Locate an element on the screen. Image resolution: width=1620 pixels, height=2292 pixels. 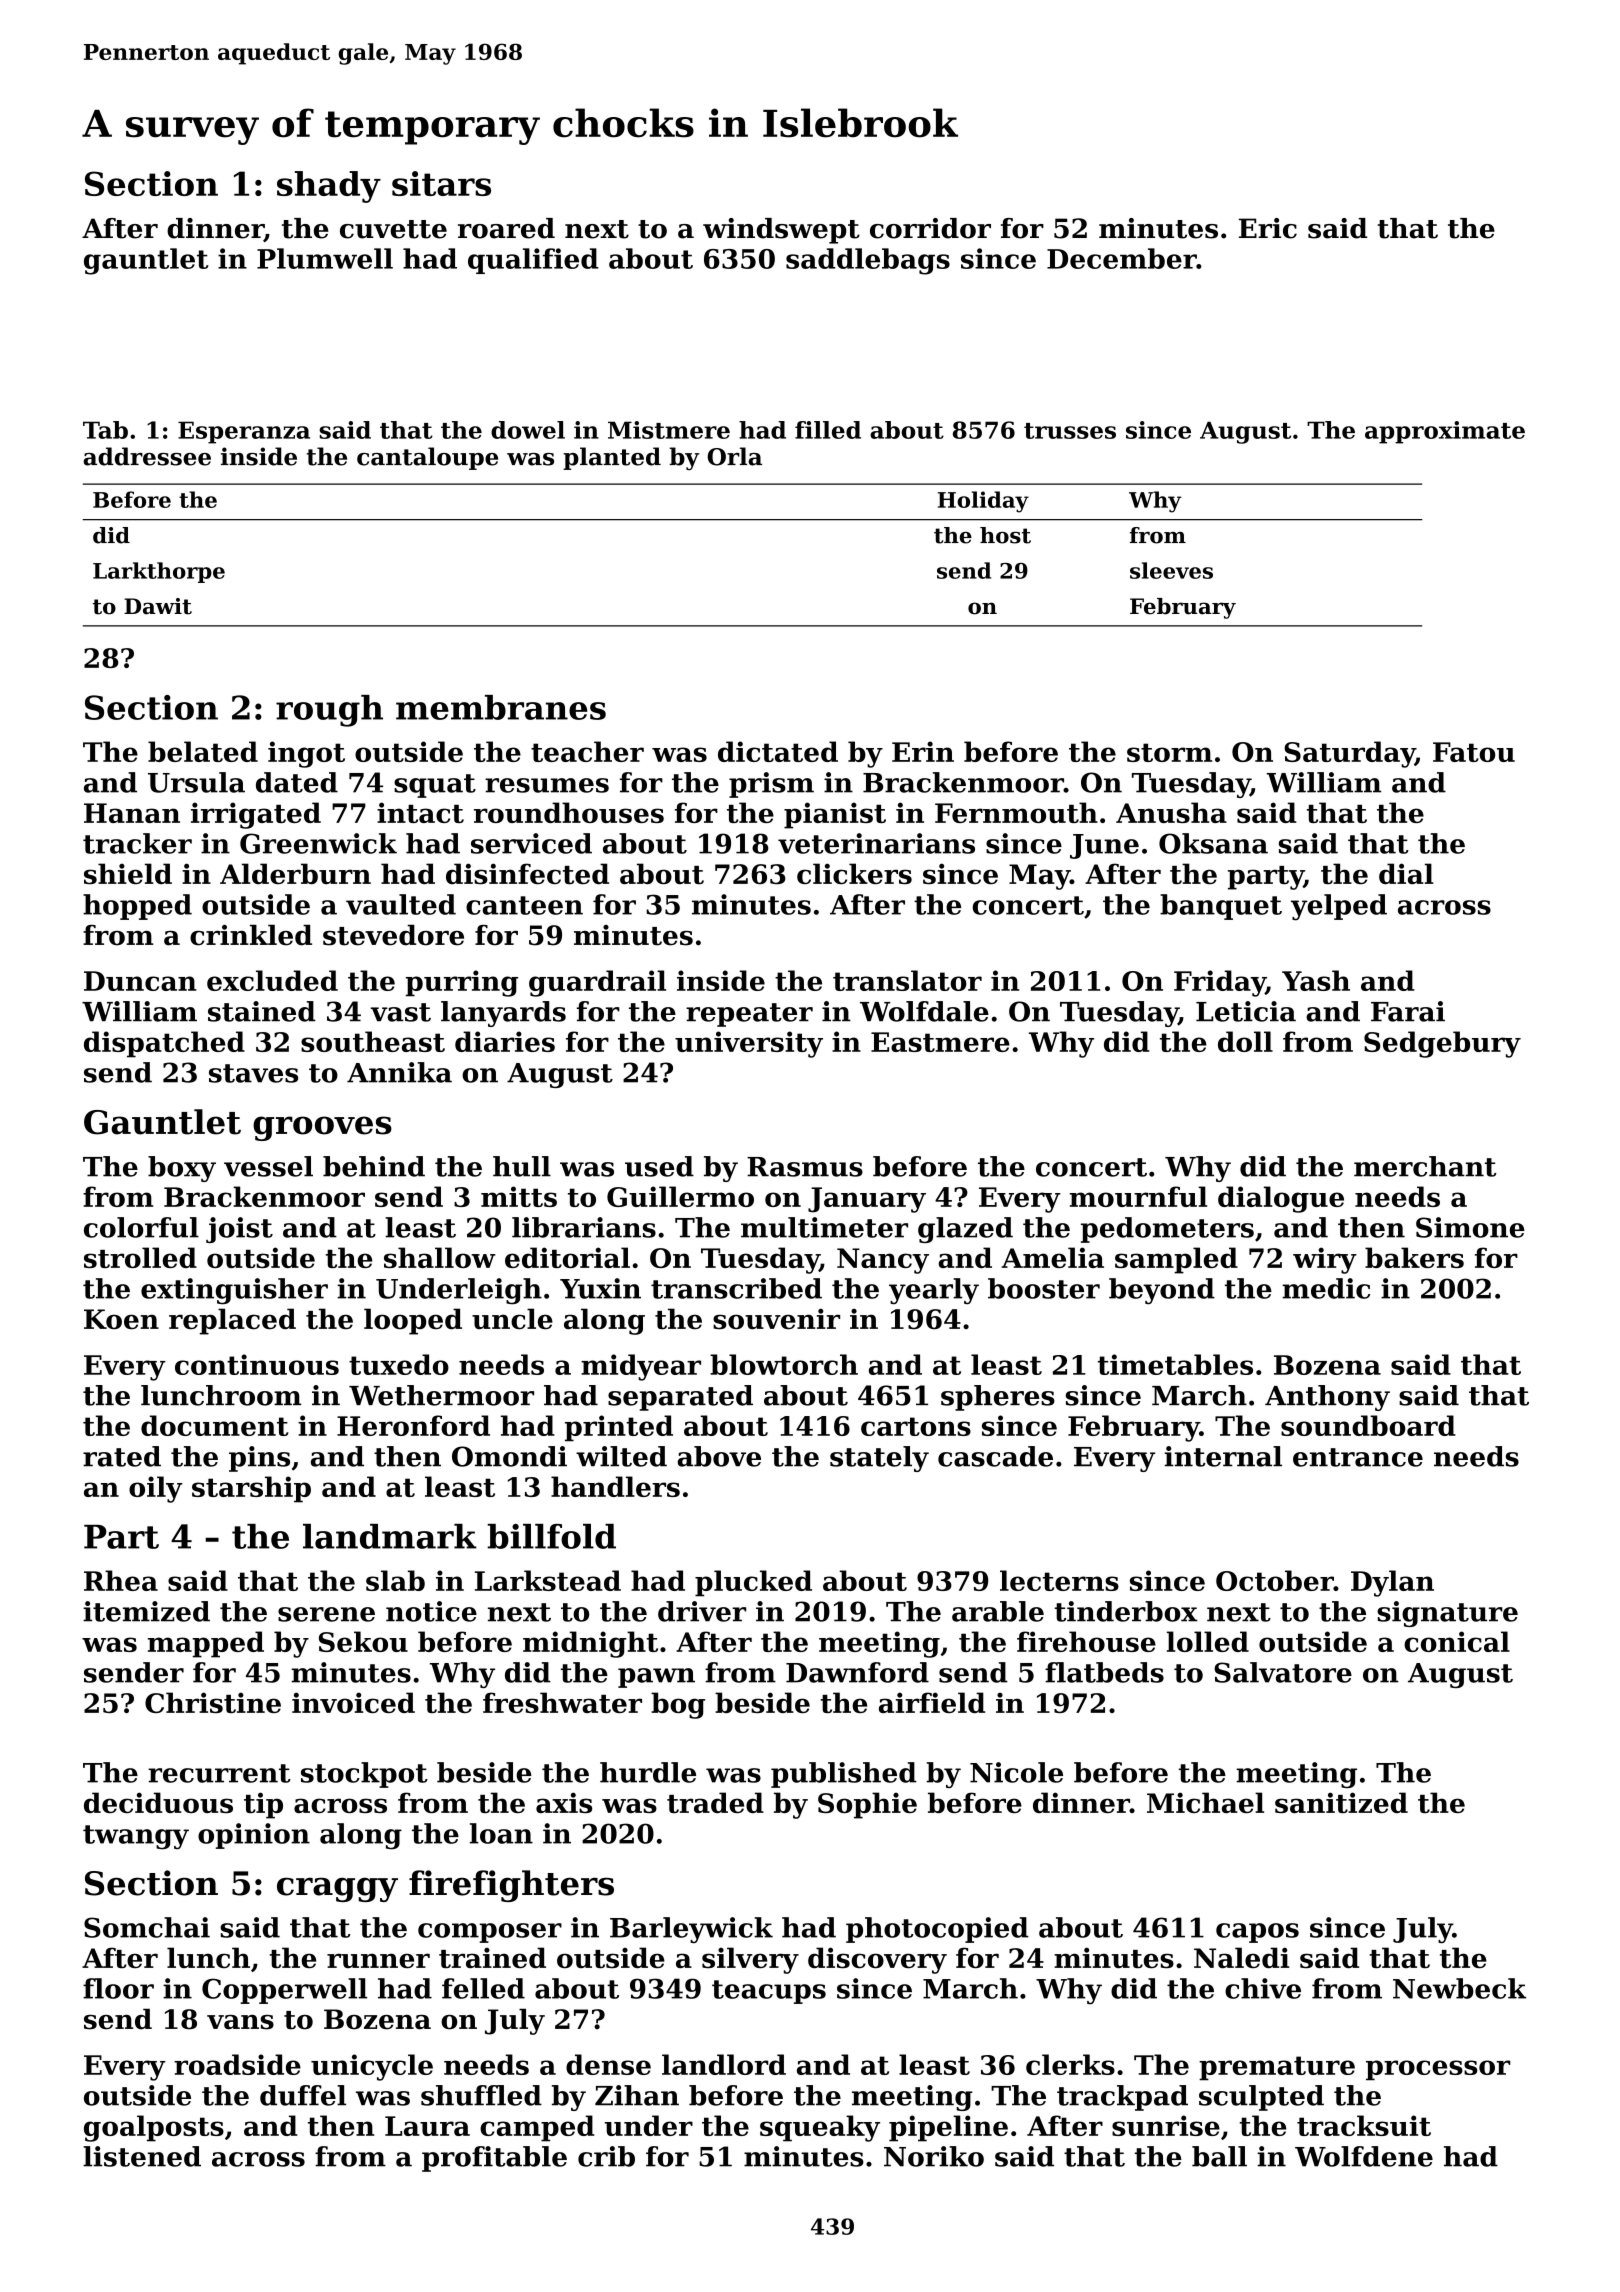
corridor is located at coordinates (930, 228).
